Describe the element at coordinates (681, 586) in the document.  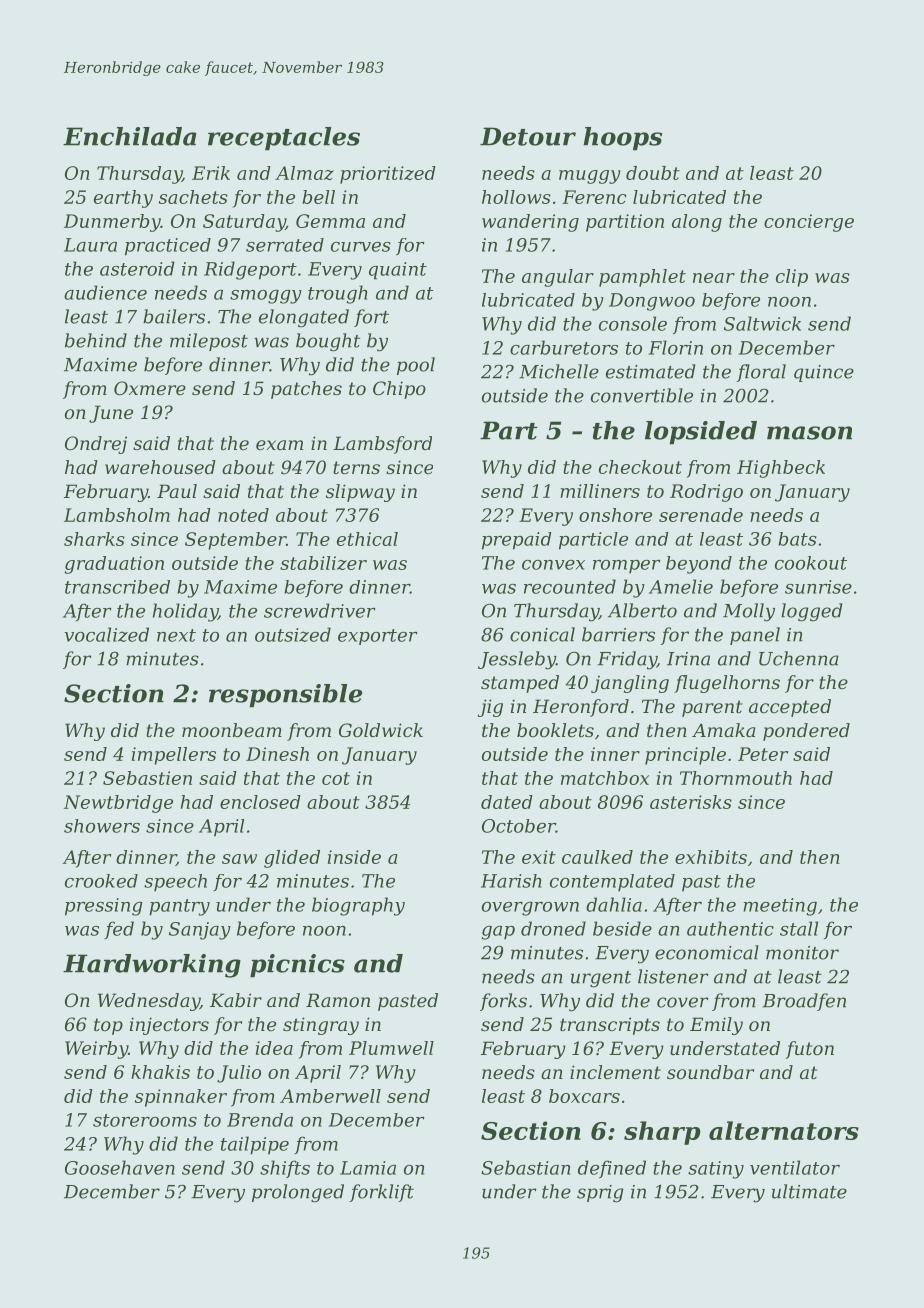
I see `Amelie` at that location.
